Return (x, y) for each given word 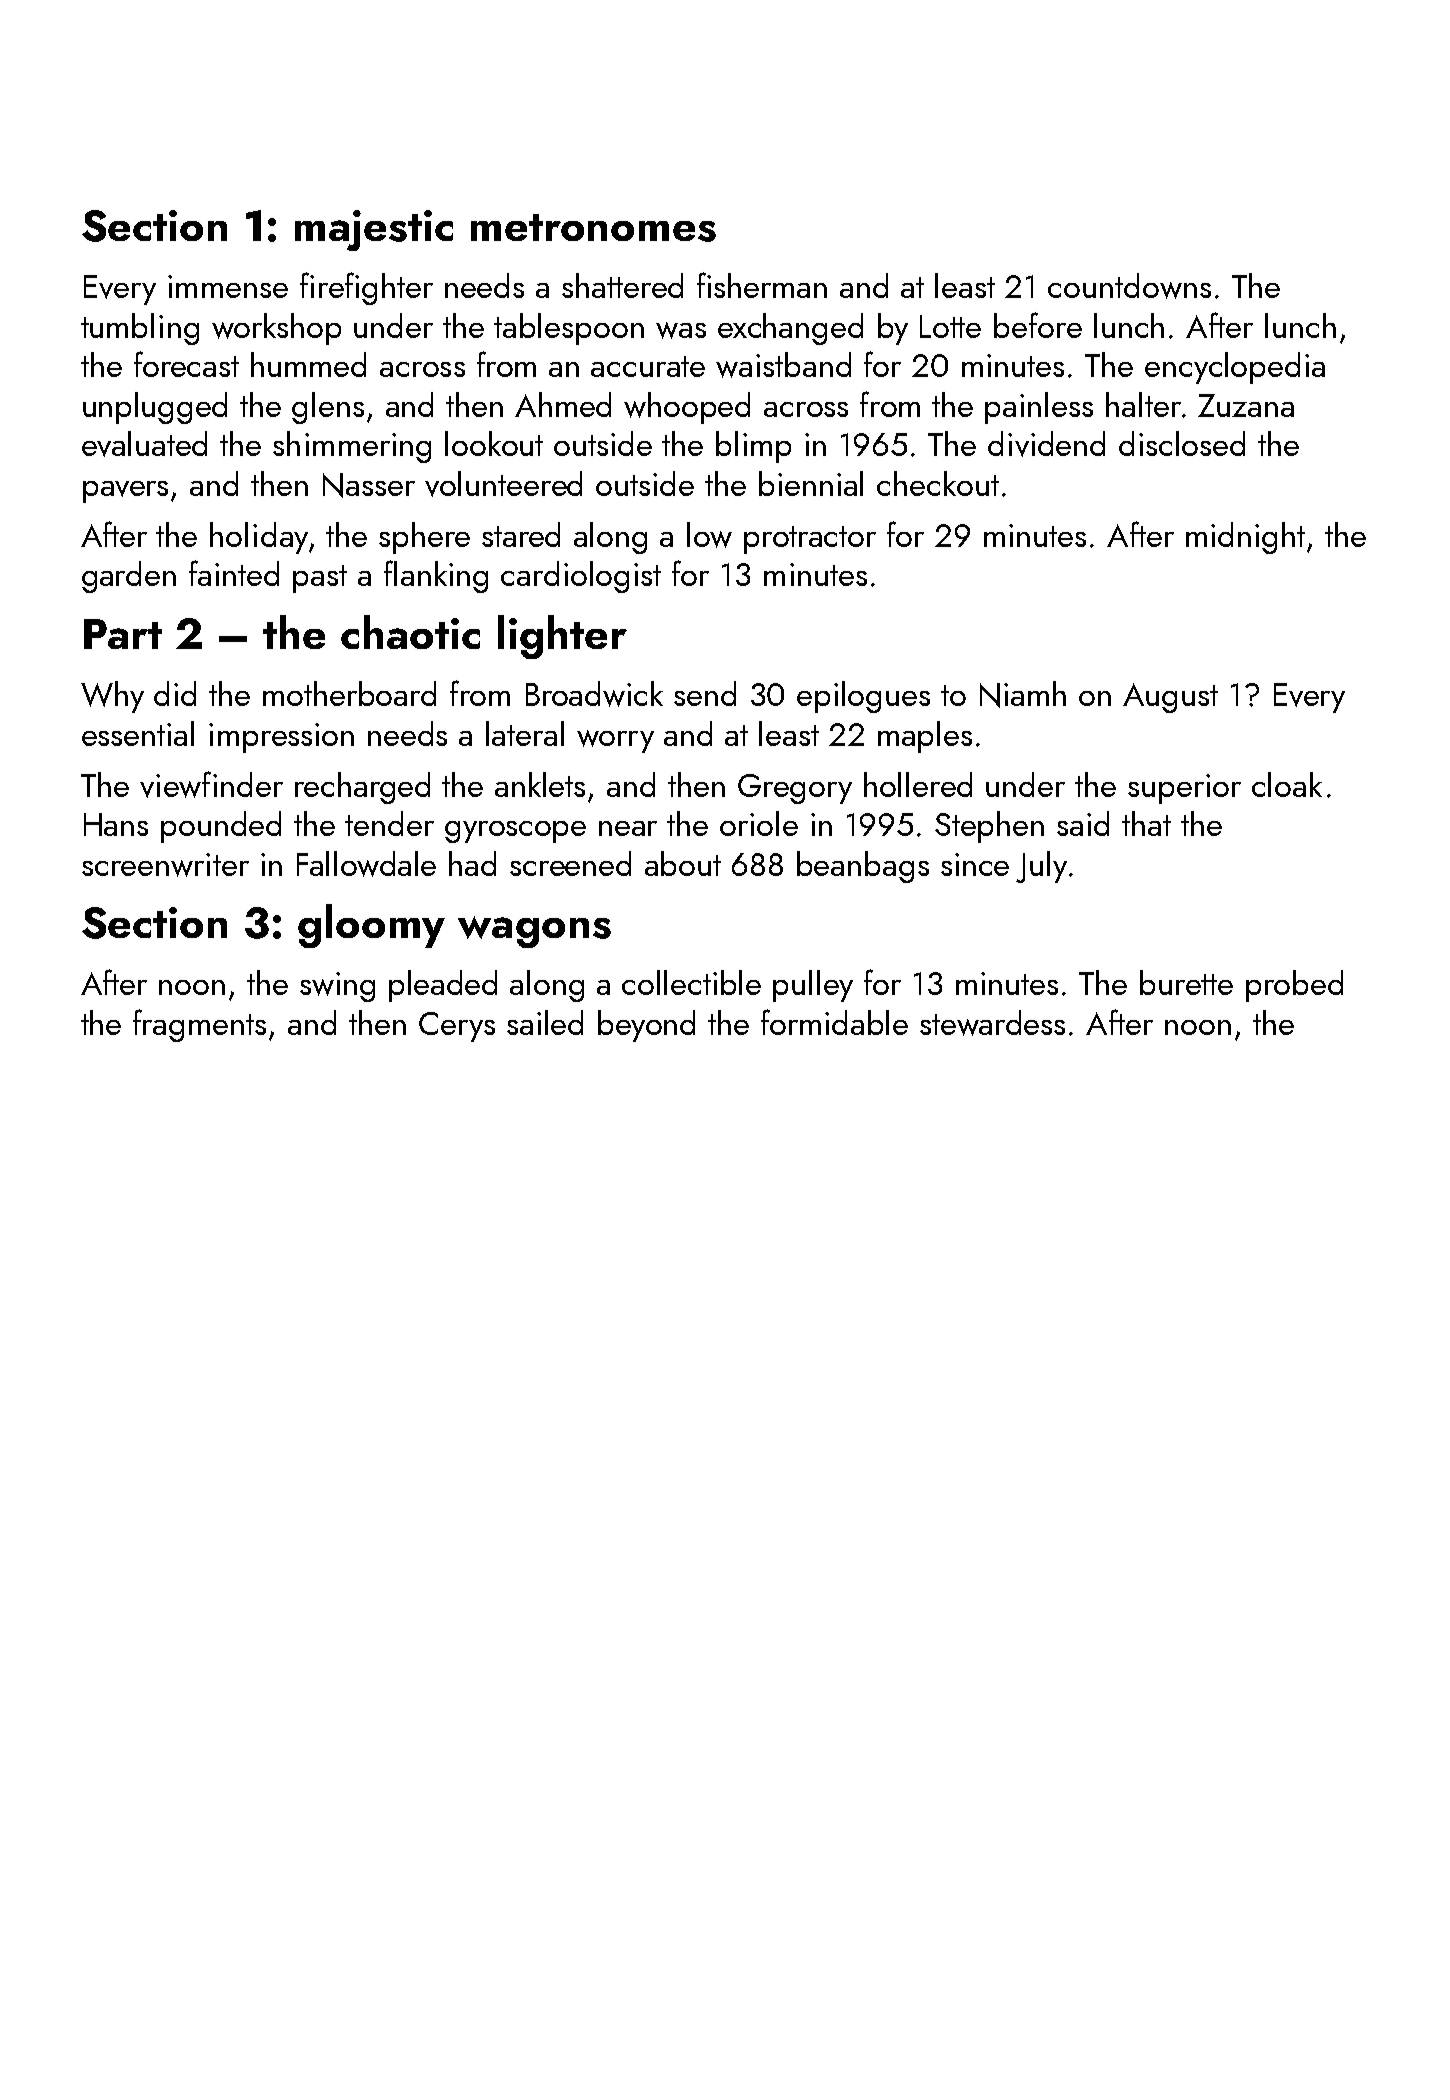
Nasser (369, 485)
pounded (221, 827)
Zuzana (1246, 405)
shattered (622, 285)
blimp (753, 447)
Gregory (795, 789)
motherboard (349, 693)
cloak (1287, 784)
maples (925, 737)
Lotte (950, 326)
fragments (199, 1025)
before (1038, 325)
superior (1184, 789)
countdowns (1129, 286)
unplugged (155, 408)
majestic (374, 230)
